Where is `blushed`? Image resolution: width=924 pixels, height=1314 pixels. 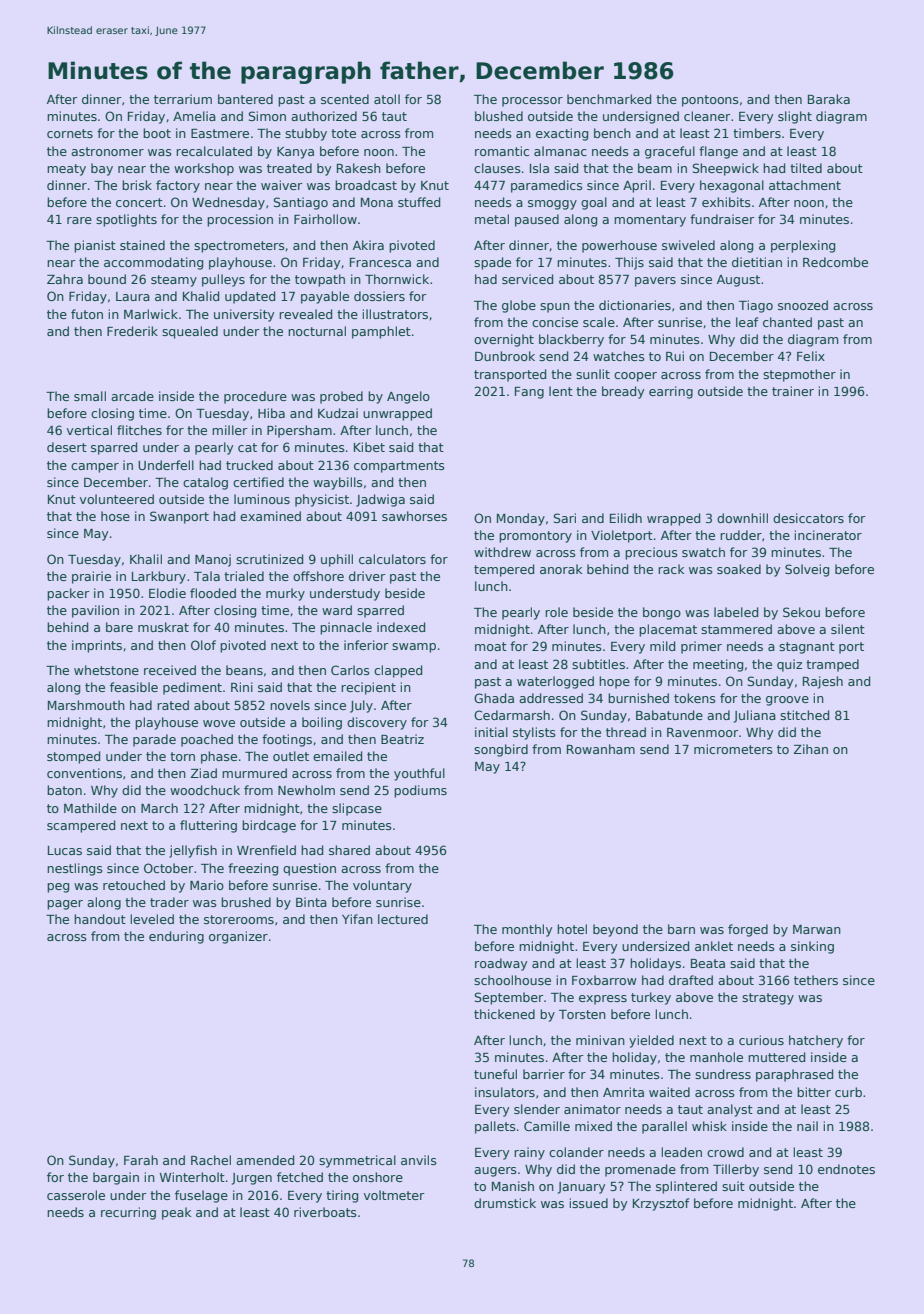
blushed is located at coordinates (499, 116).
